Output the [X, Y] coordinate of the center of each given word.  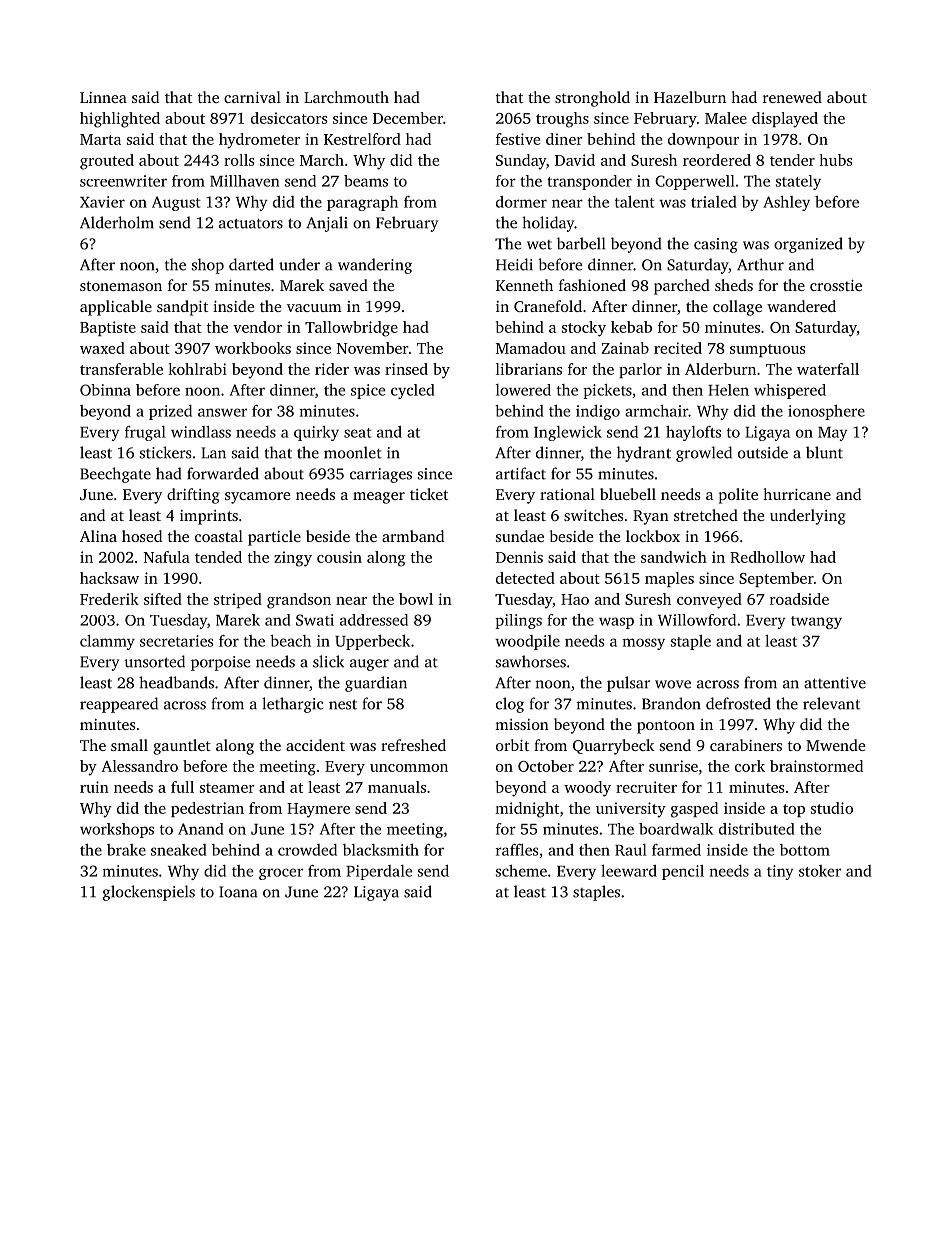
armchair [656, 411]
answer [222, 412]
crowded [307, 850]
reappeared [119, 705]
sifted [163, 599]
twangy [816, 622]
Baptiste [108, 328]
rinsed [406, 369]
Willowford [697, 620]
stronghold [592, 99]
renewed [792, 97]
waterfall [828, 369]
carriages [381, 475]
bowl [416, 599]
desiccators [289, 118]
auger [369, 665]
